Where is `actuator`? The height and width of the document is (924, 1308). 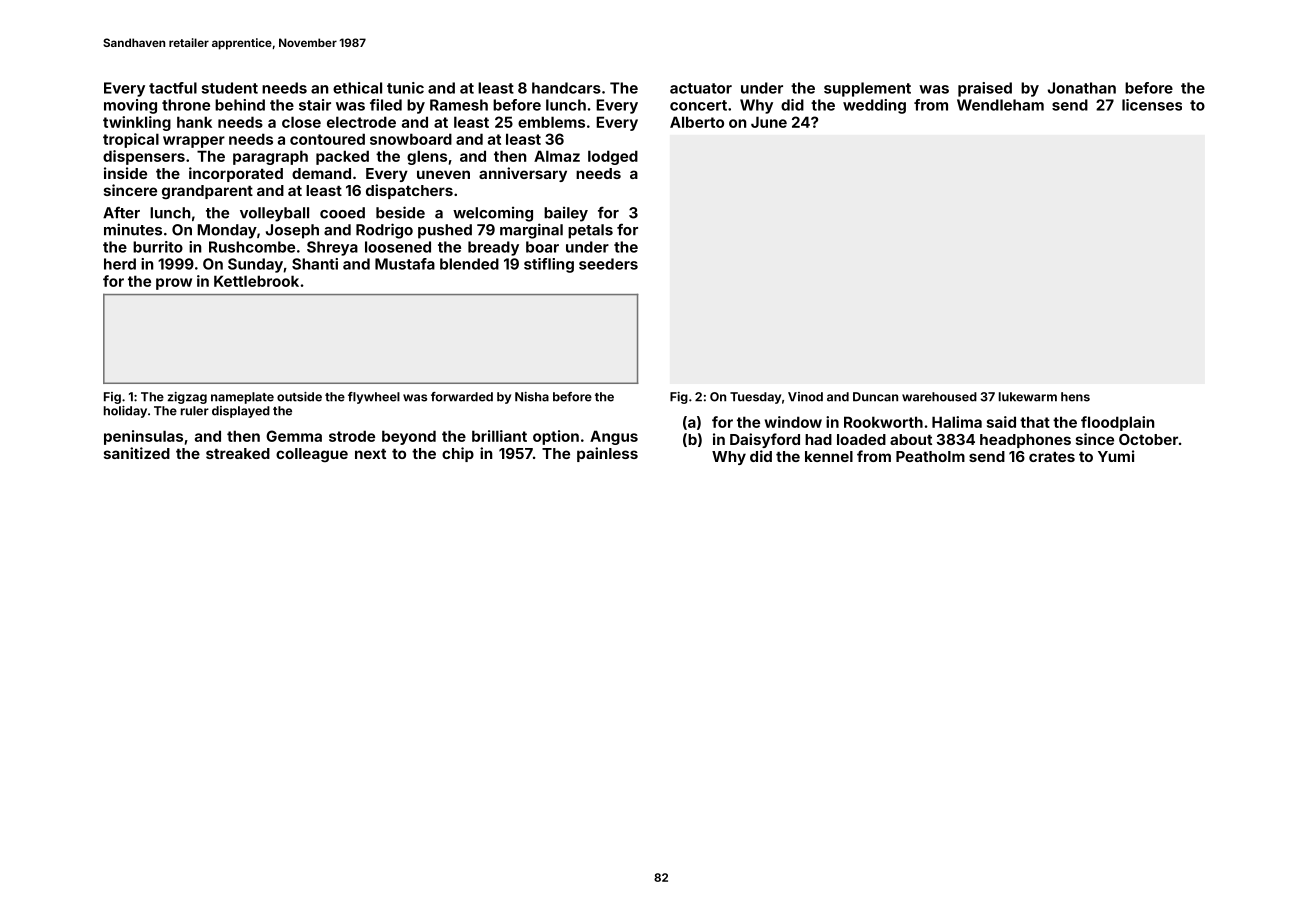 actuator is located at coordinates (701, 88).
